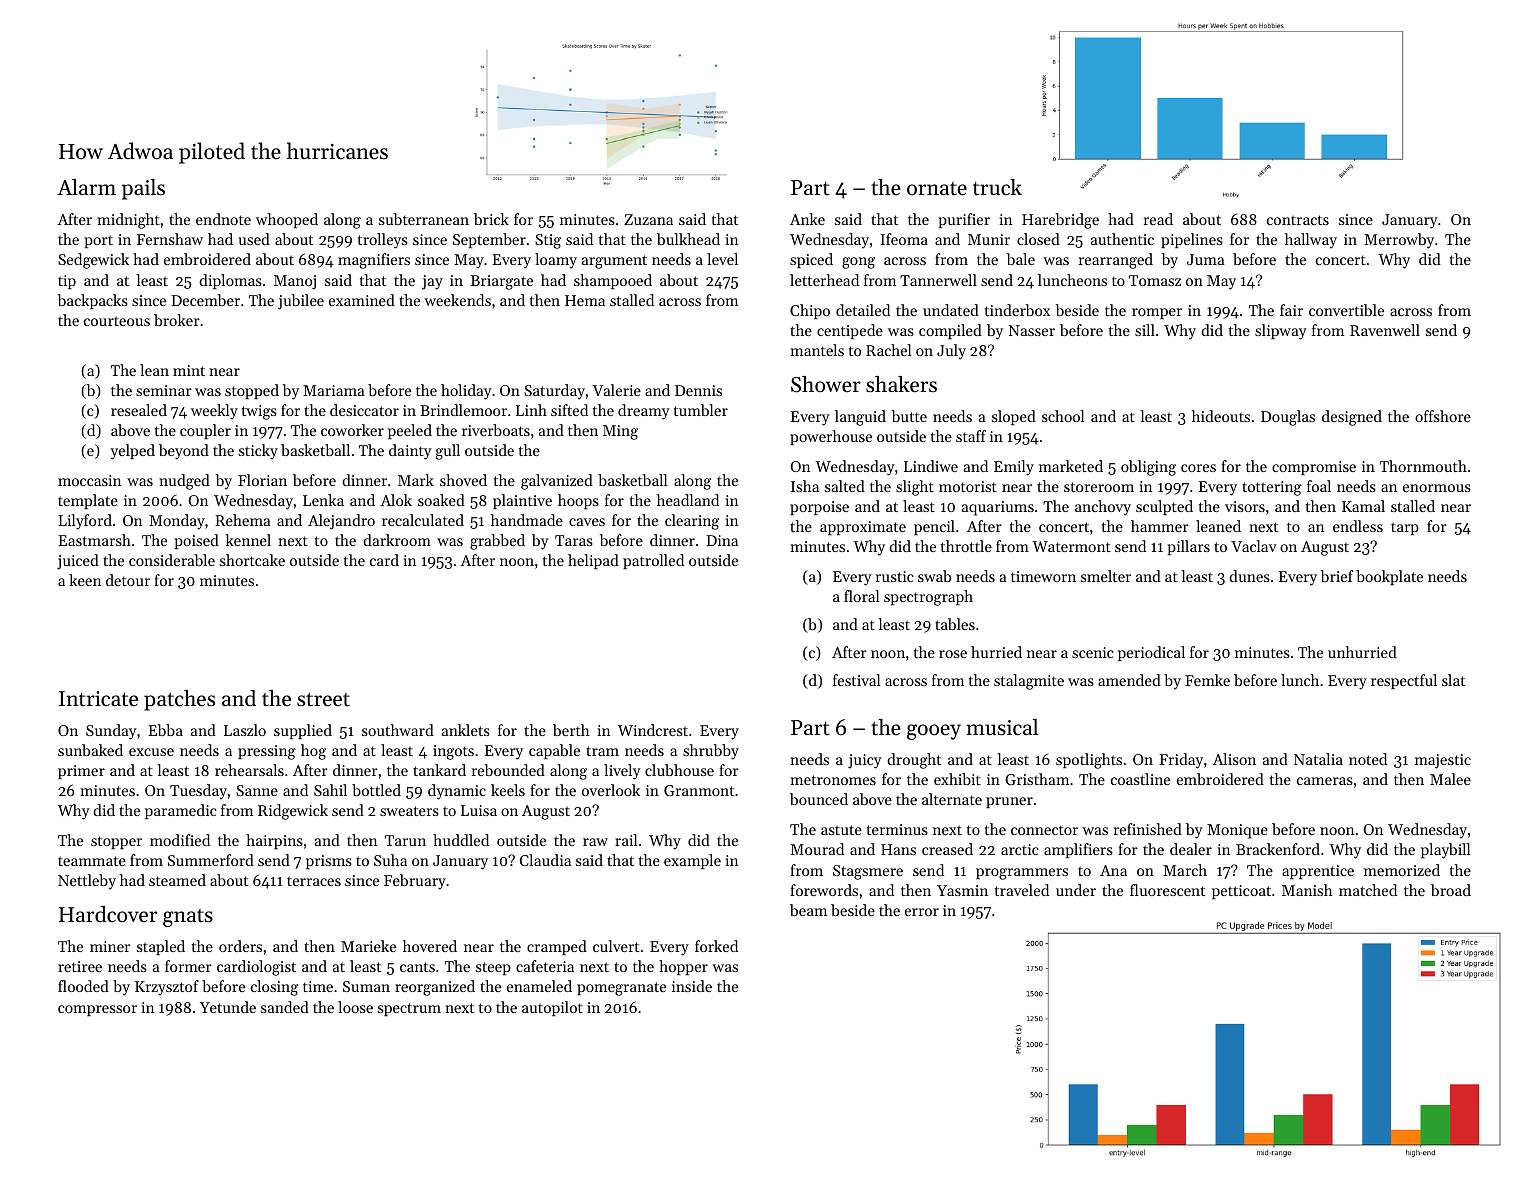  What do you see at coordinates (143, 189) in the image?
I see `pails` at bounding box center [143, 189].
